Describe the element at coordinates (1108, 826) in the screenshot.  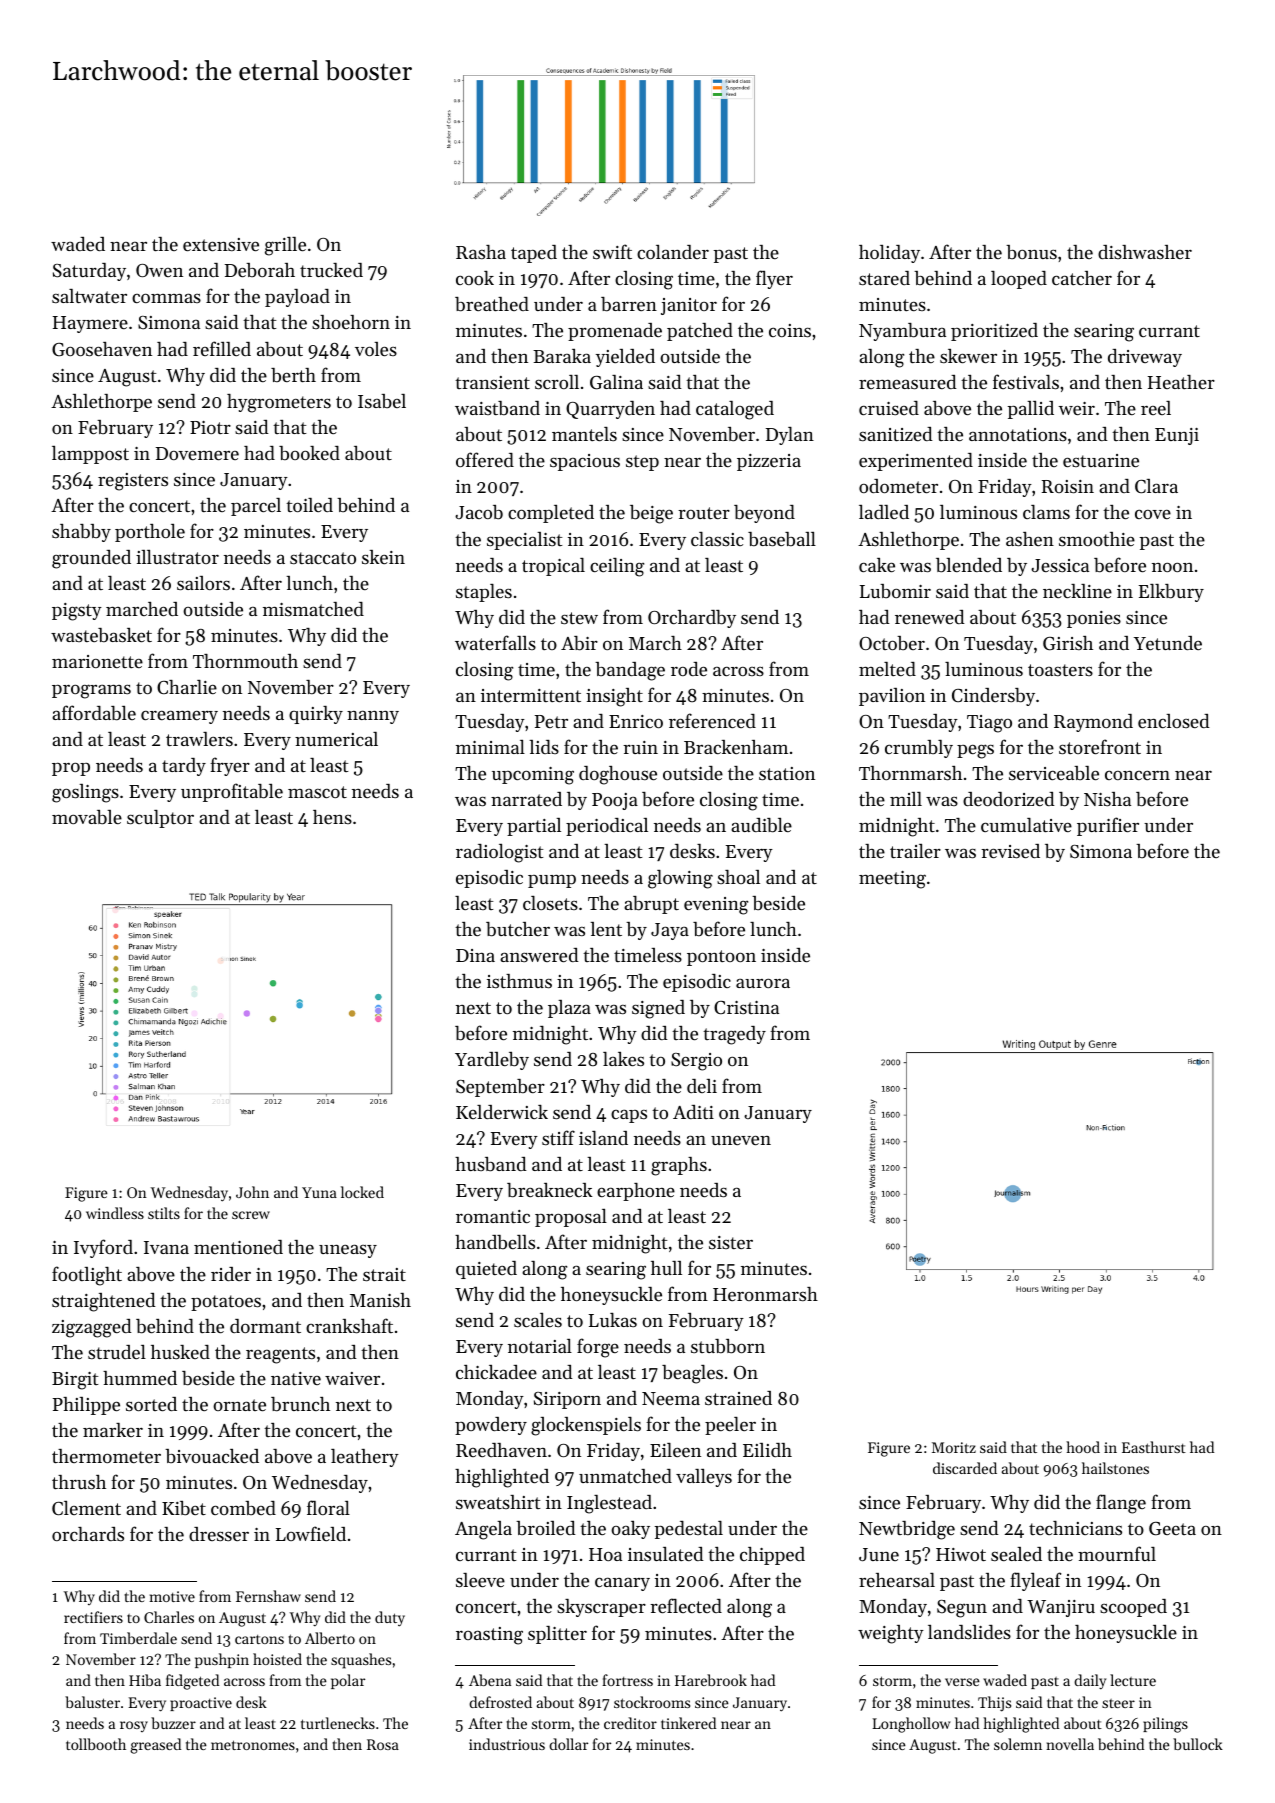
I see `purifier` at that location.
